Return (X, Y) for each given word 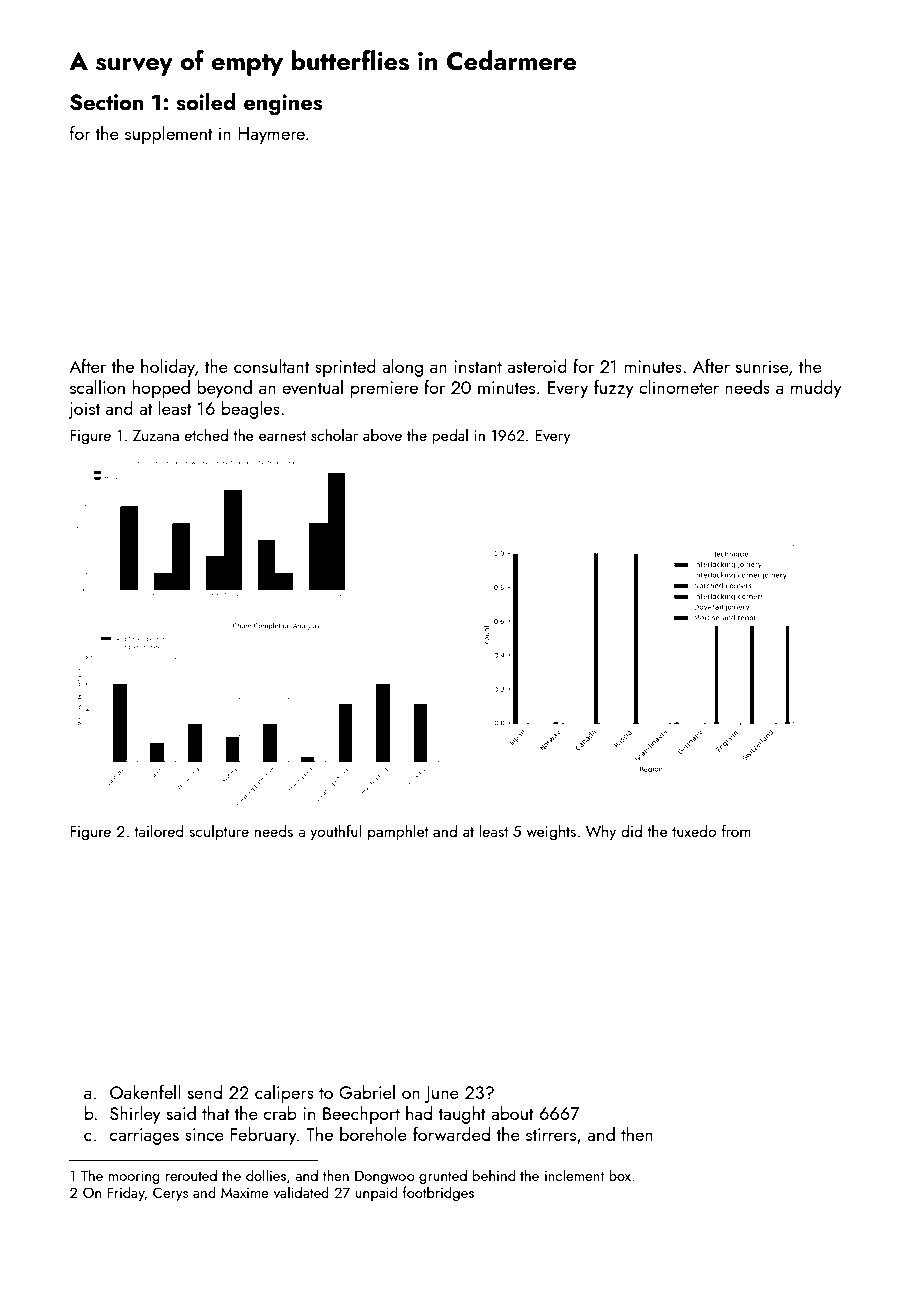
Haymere (271, 135)
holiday (168, 368)
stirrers (551, 1134)
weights (551, 833)
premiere (384, 389)
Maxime (245, 1193)
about (512, 1113)
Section (107, 102)
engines (283, 104)
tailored (159, 831)
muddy (816, 389)
